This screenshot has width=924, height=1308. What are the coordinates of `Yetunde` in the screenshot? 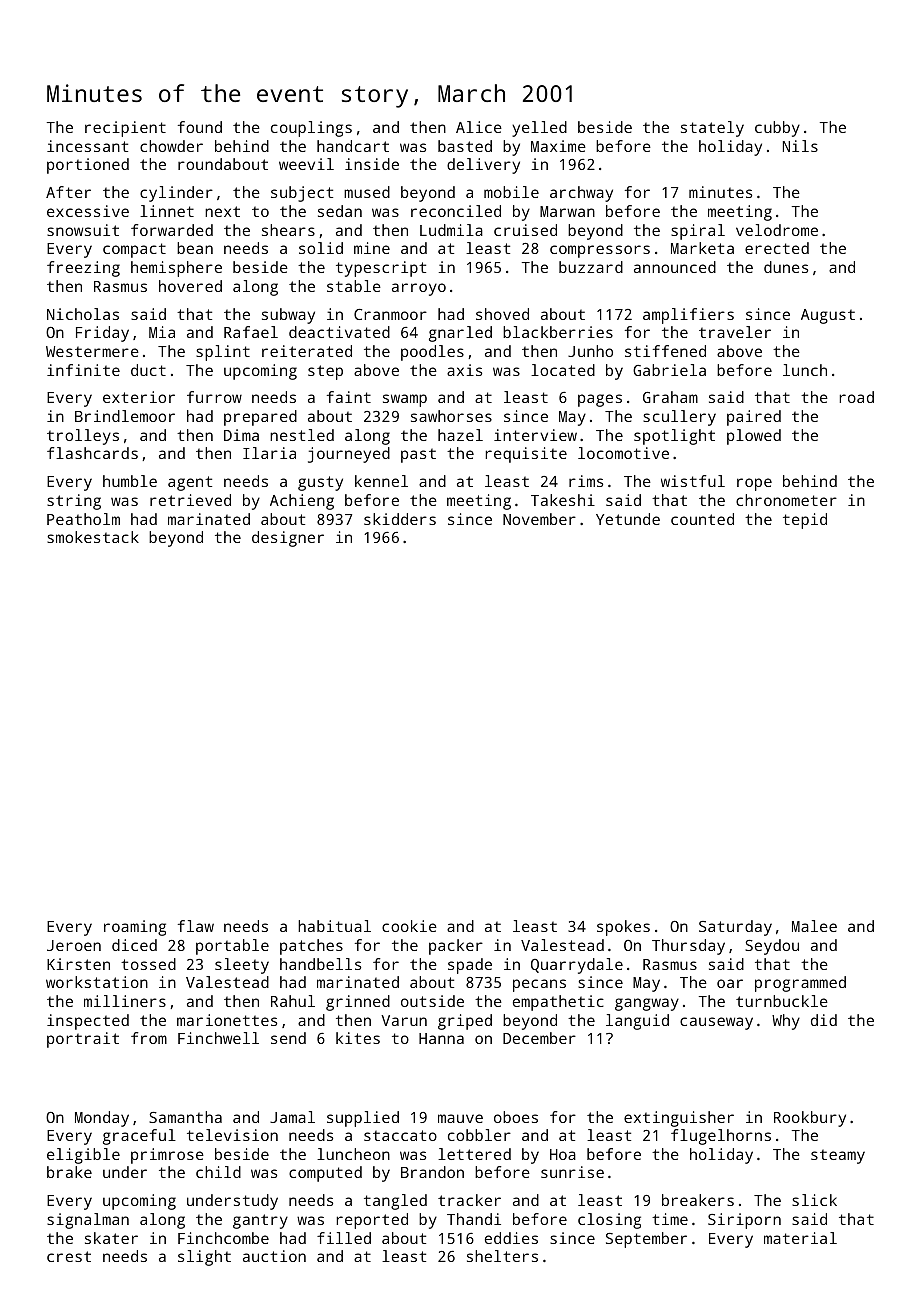 It's located at (628, 519).
